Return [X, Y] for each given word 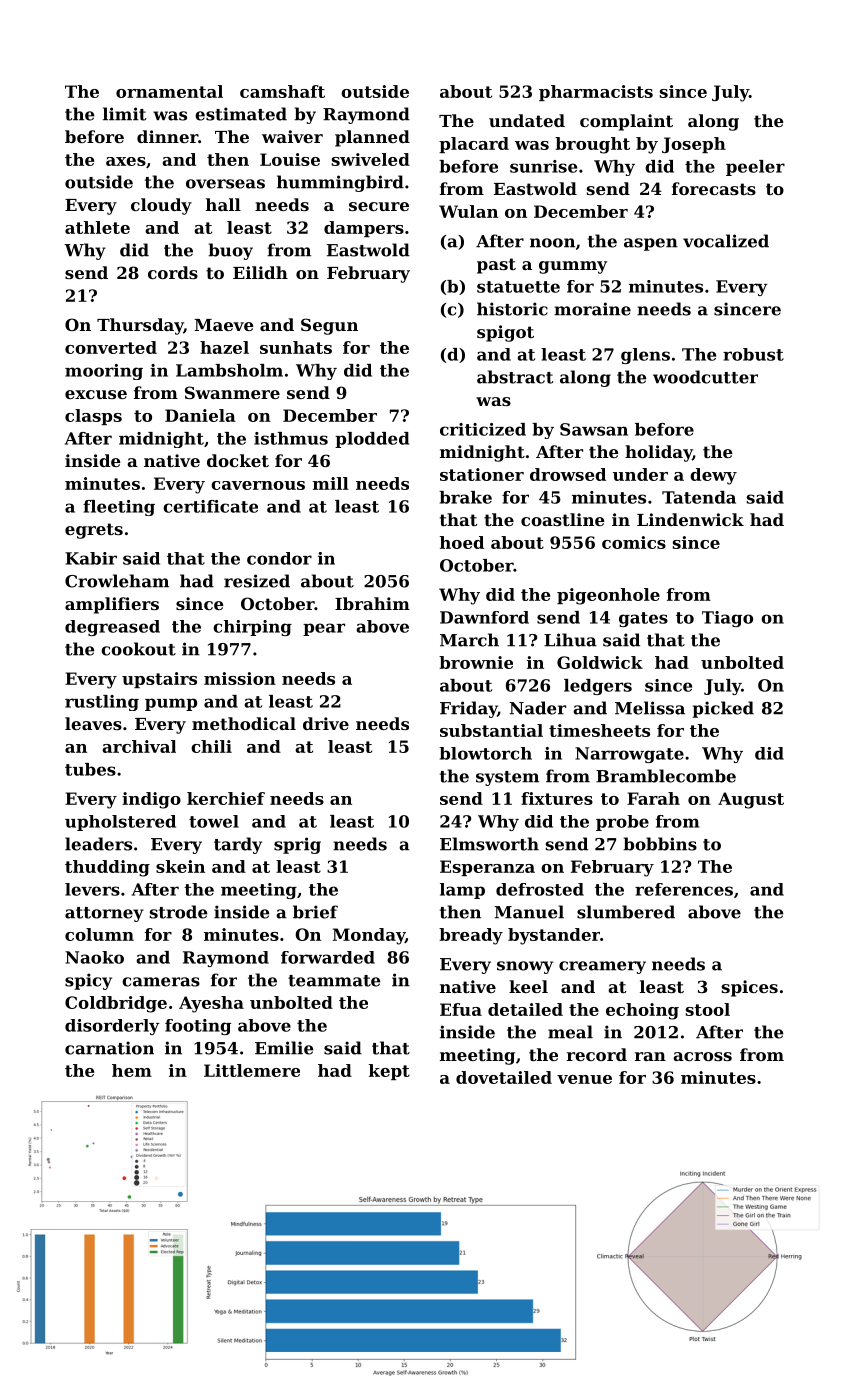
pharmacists [596, 93]
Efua [461, 1009]
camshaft [282, 91]
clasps [93, 417]
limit [124, 114]
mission [240, 678]
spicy [88, 981]
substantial [491, 730]
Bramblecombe [666, 776]
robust [753, 354]
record [597, 1054]
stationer [482, 474]
